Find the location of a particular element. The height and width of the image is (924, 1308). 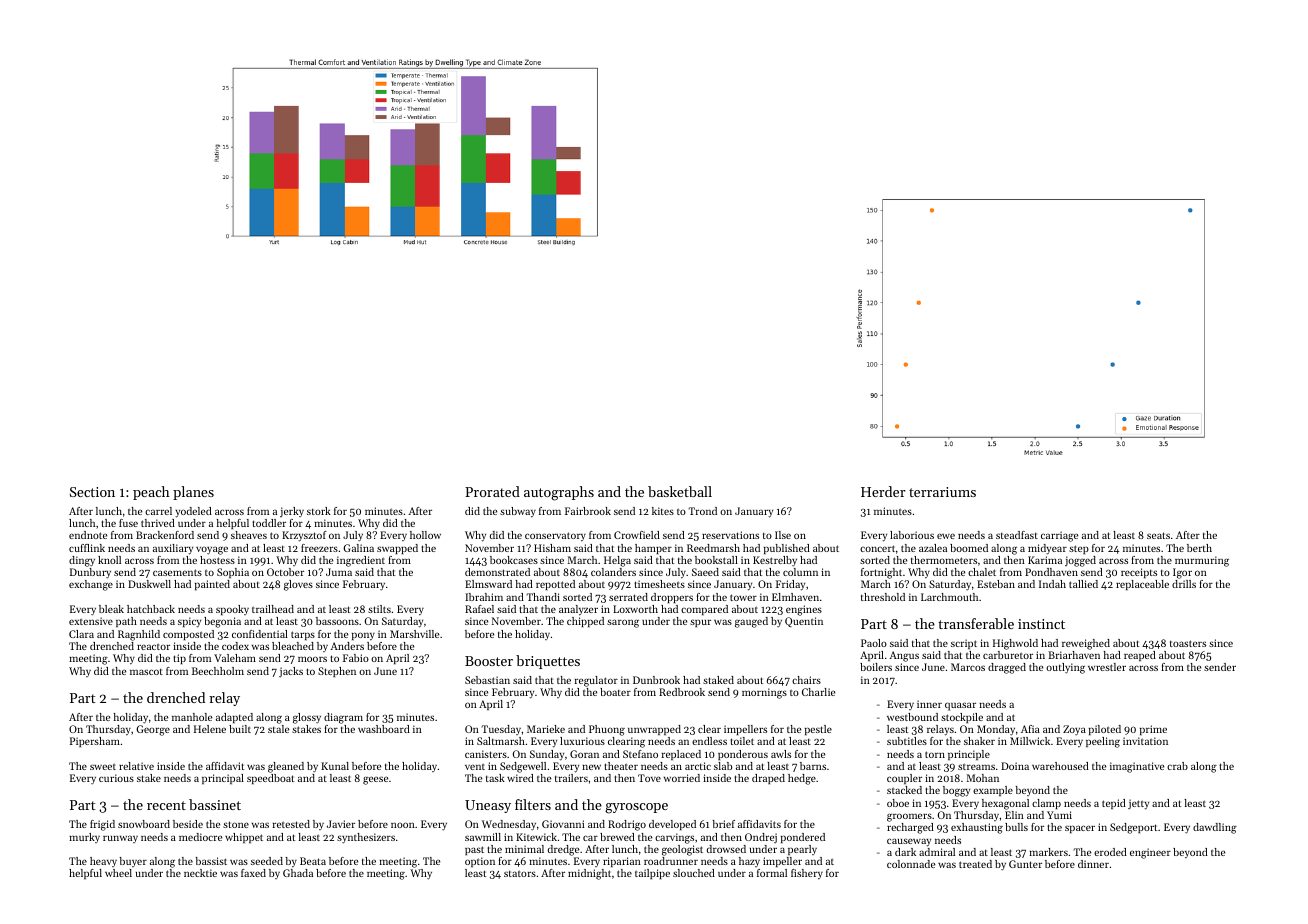

imaginative is located at coordinates (1137, 767).
